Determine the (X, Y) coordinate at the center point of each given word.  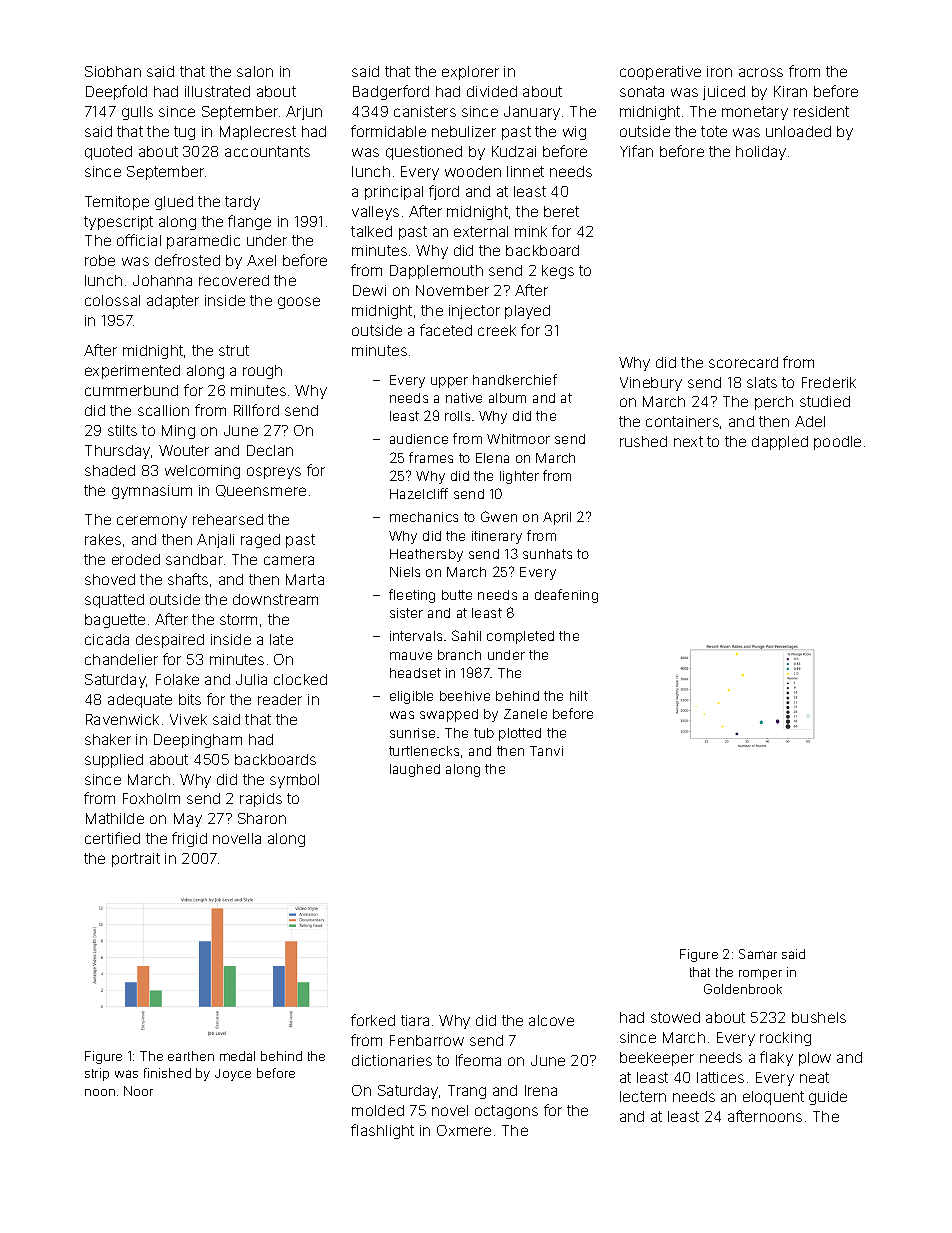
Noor (138, 1091)
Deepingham (198, 741)
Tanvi (546, 751)
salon (255, 71)
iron (719, 71)
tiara (415, 1020)
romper (760, 974)
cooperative (660, 73)
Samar (758, 954)
